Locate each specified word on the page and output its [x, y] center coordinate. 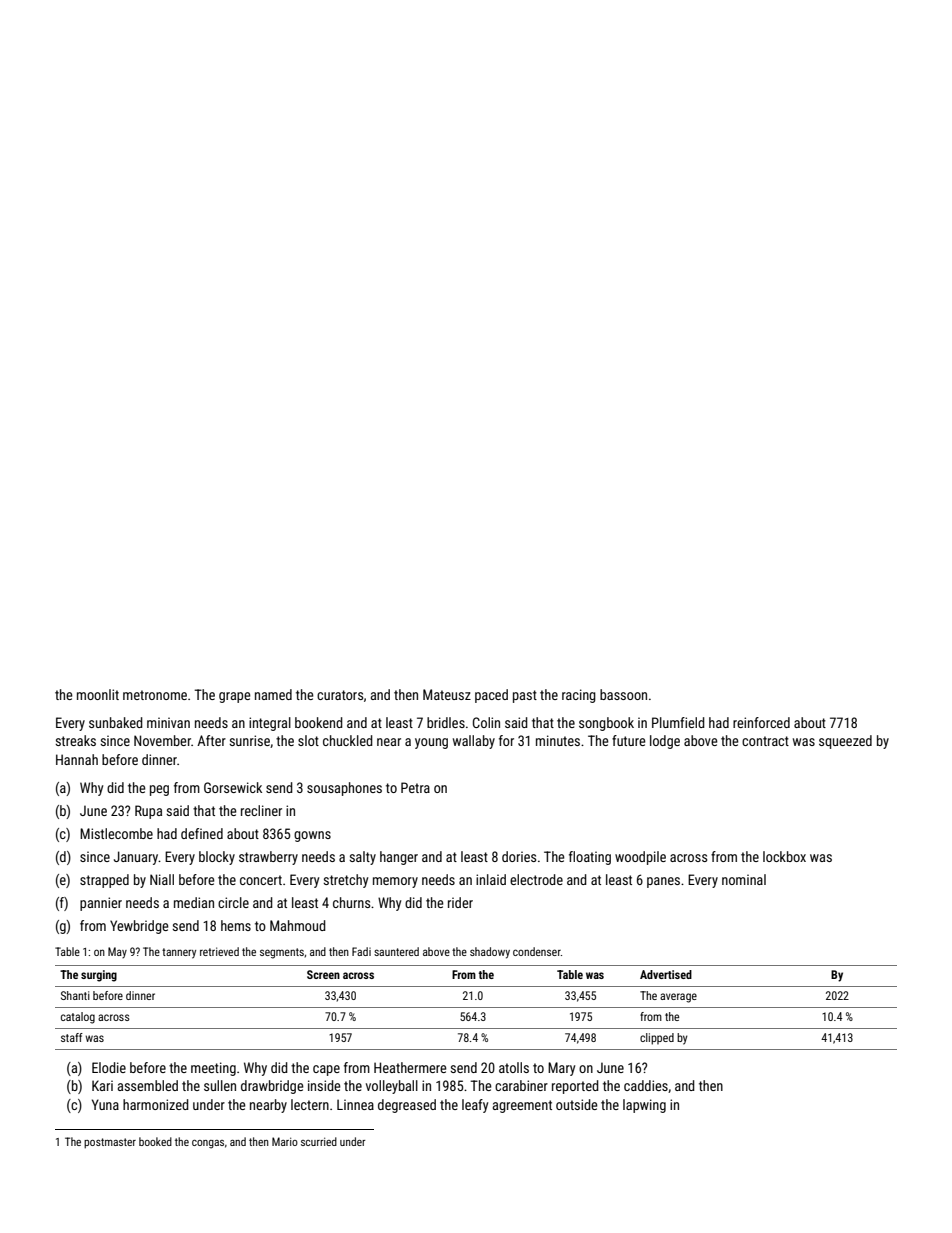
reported [575, 1087]
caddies [646, 1085]
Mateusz [447, 694]
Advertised [666, 974]
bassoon [623, 694]
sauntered [396, 951]
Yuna [105, 1104]
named [273, 694]
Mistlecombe [116, 833]
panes [663, 882]
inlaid [491, 879]
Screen [323, 974]
